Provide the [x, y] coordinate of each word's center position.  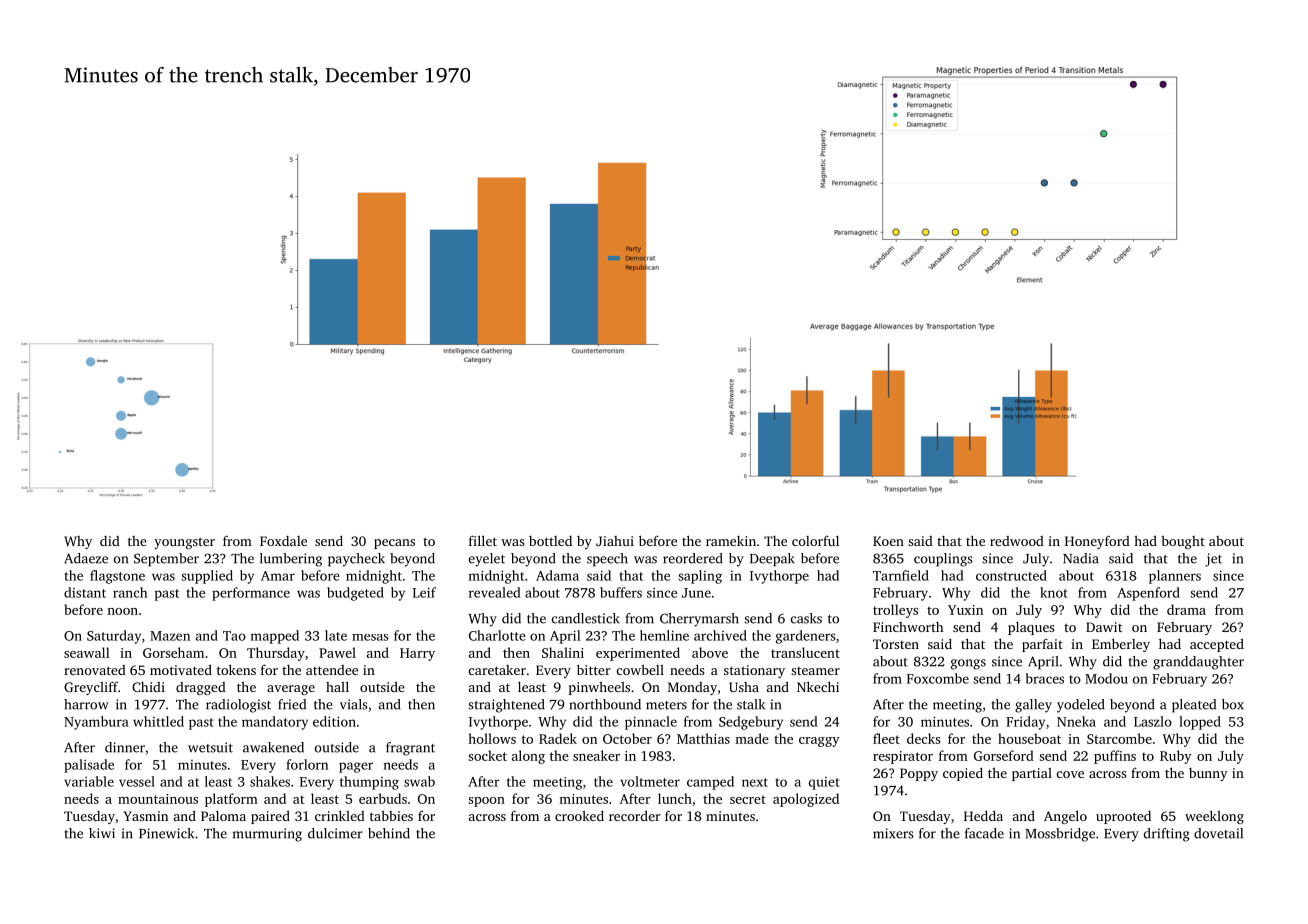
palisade [89, 766]
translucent [805, 652]
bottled [550, 541]
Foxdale [283, 541]
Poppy [919, 774]
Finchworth [908, 627]
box [1233, 704]
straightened [506, 706]
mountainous [158, 799]
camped [710, 783]
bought [1183, 542]
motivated [181, 670]
